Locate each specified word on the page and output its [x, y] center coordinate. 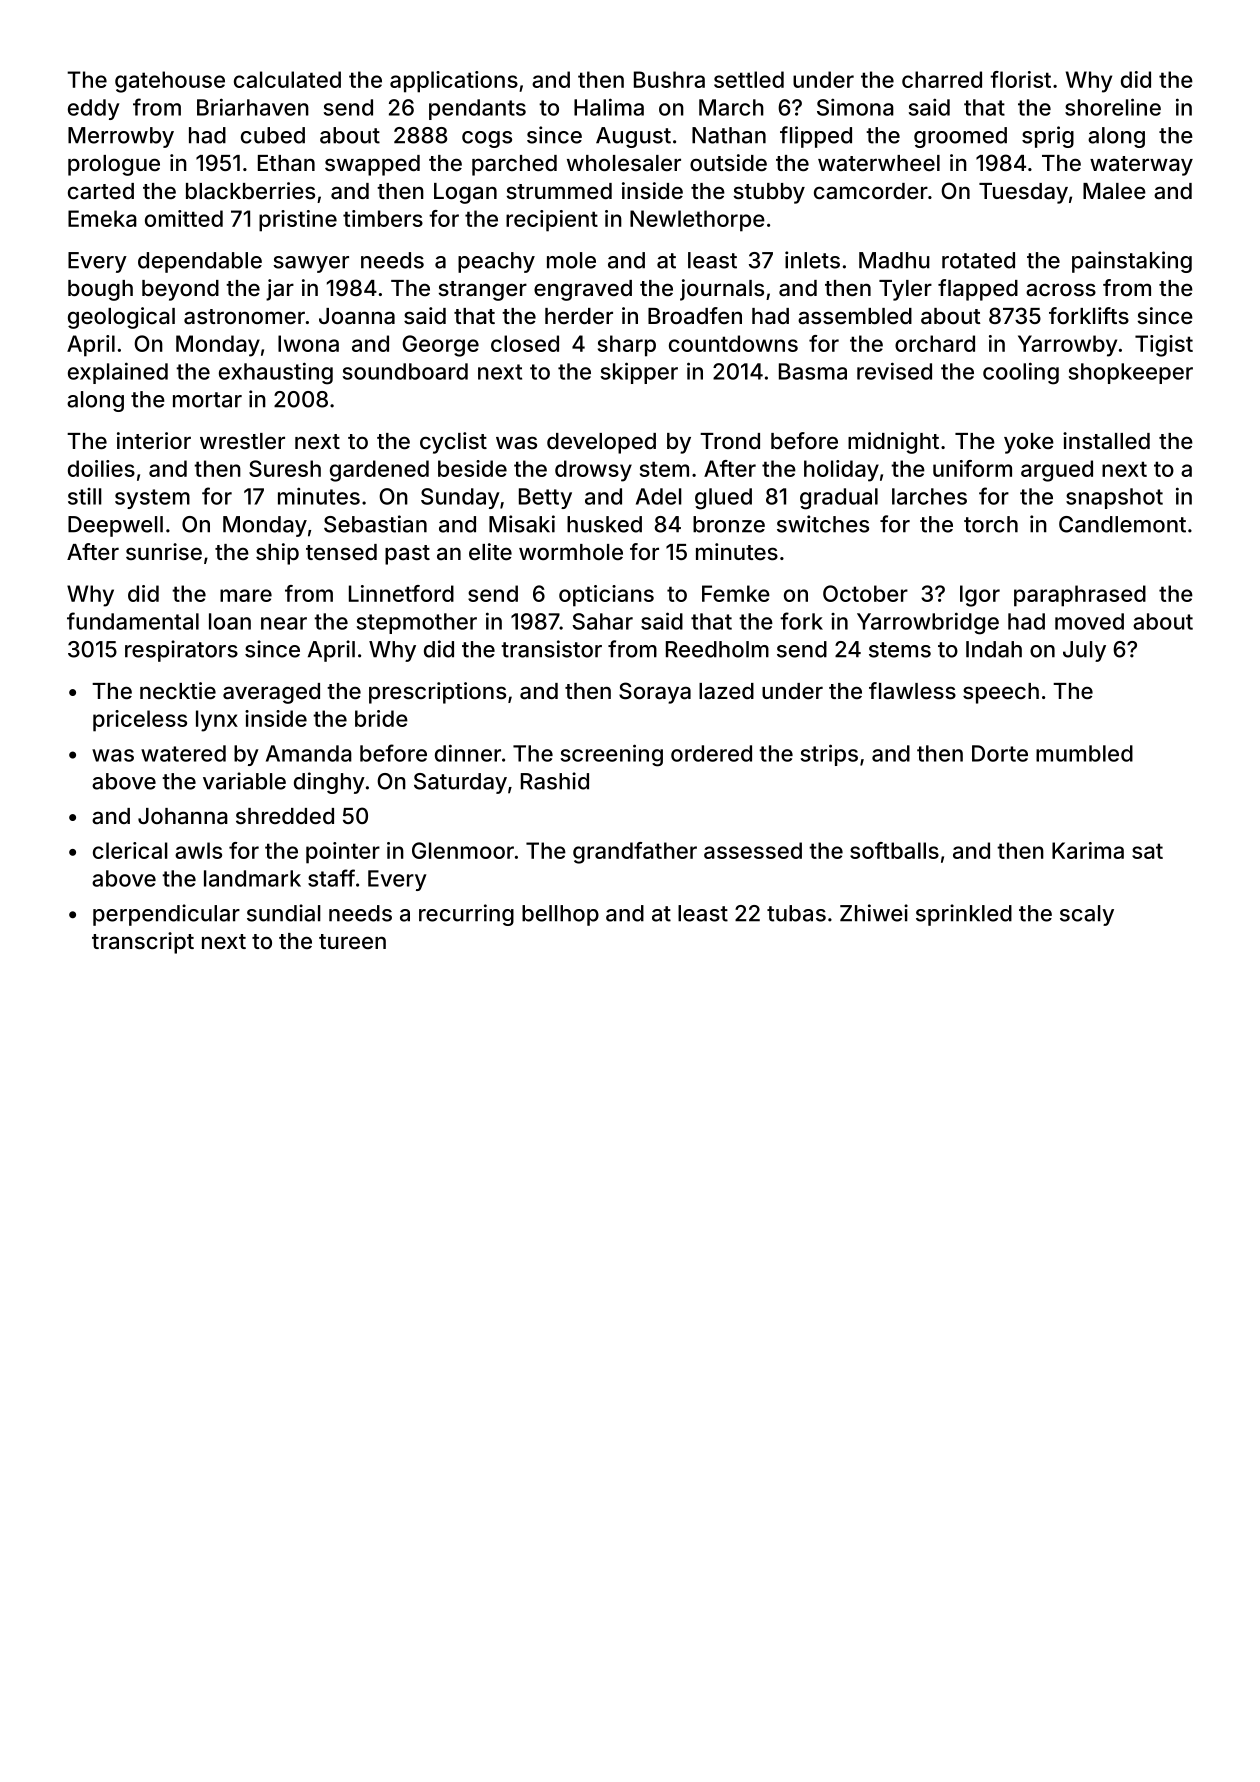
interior [154, 440]
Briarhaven [253, 107]
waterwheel [879, 163]
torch [991, 524]
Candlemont [1122, 524]
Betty [545, 498]
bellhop [560, 915]
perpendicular [166, 915]
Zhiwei [874, 913]
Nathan [729, 135]
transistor [551, 649]
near [284, 623]
